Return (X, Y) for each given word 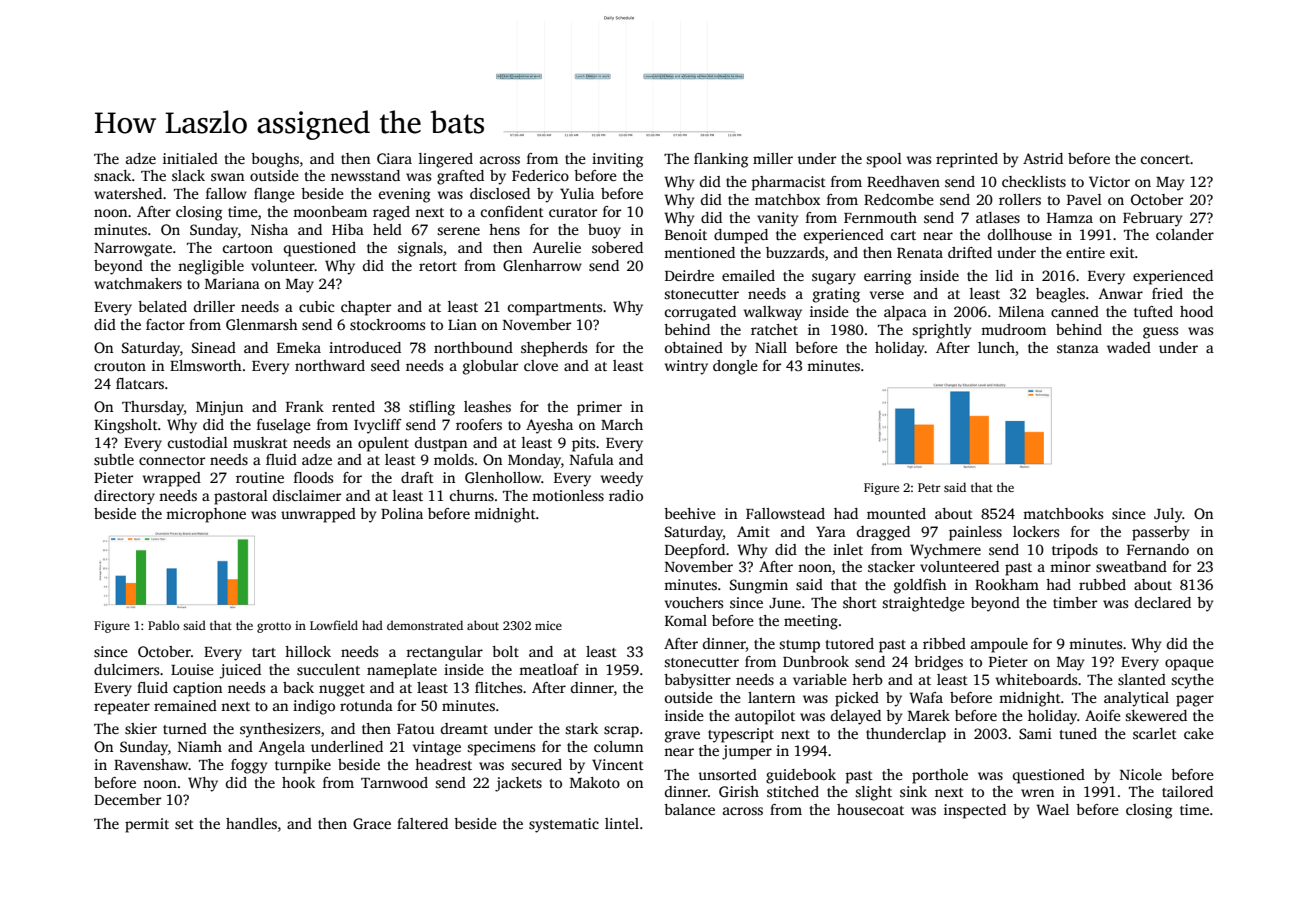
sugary (834, 279)
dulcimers (126, 669)
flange (274, 195)
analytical (1136, 699)
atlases (998, 217)
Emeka (299, 347)
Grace (372, 823)
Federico (540, 175)
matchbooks (1063, 513)
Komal (686, 620)
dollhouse (1020, 234)
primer (599, 408)
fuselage (284, 426)
